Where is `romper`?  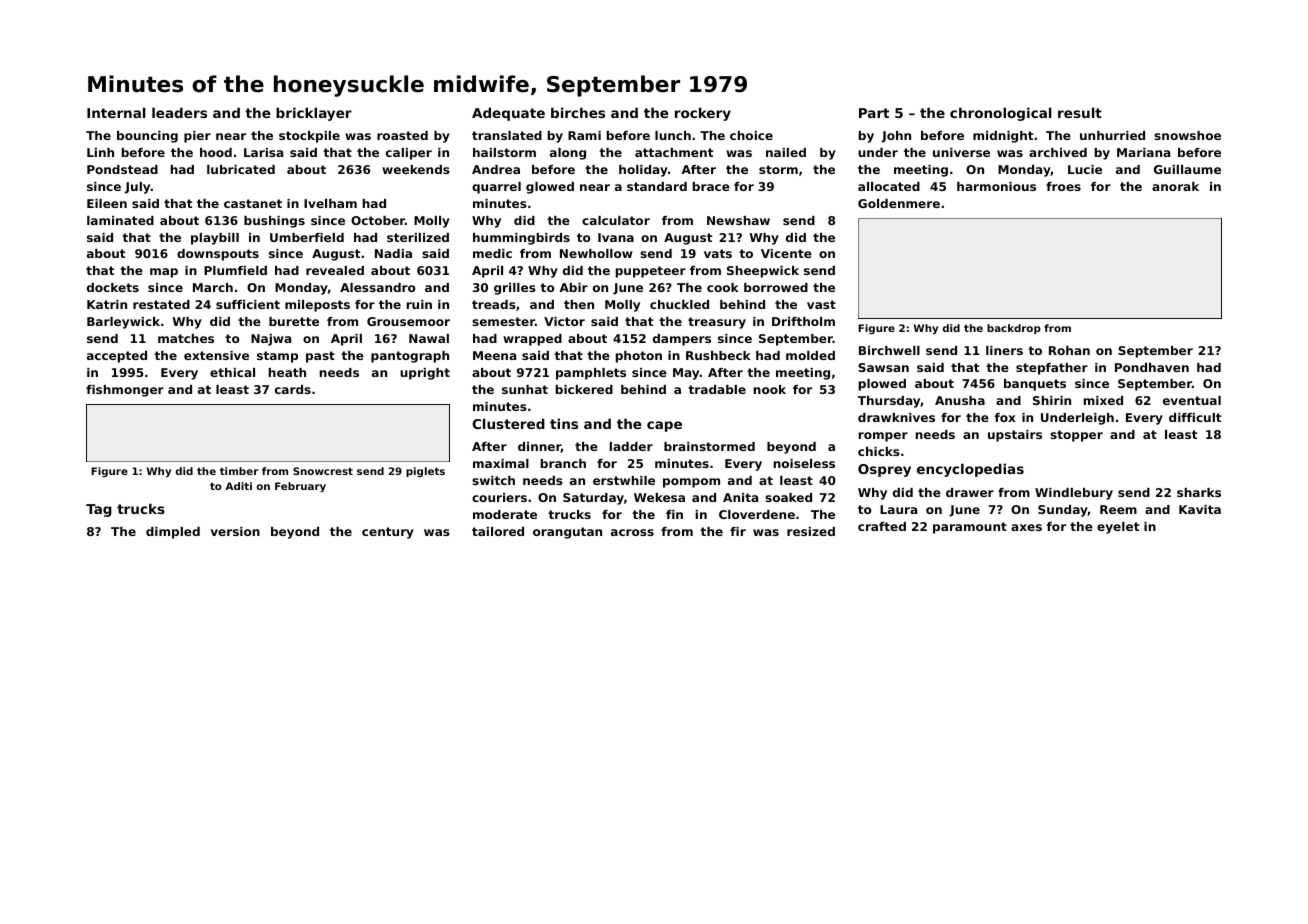 romper is located at coordinates (883, 437).
